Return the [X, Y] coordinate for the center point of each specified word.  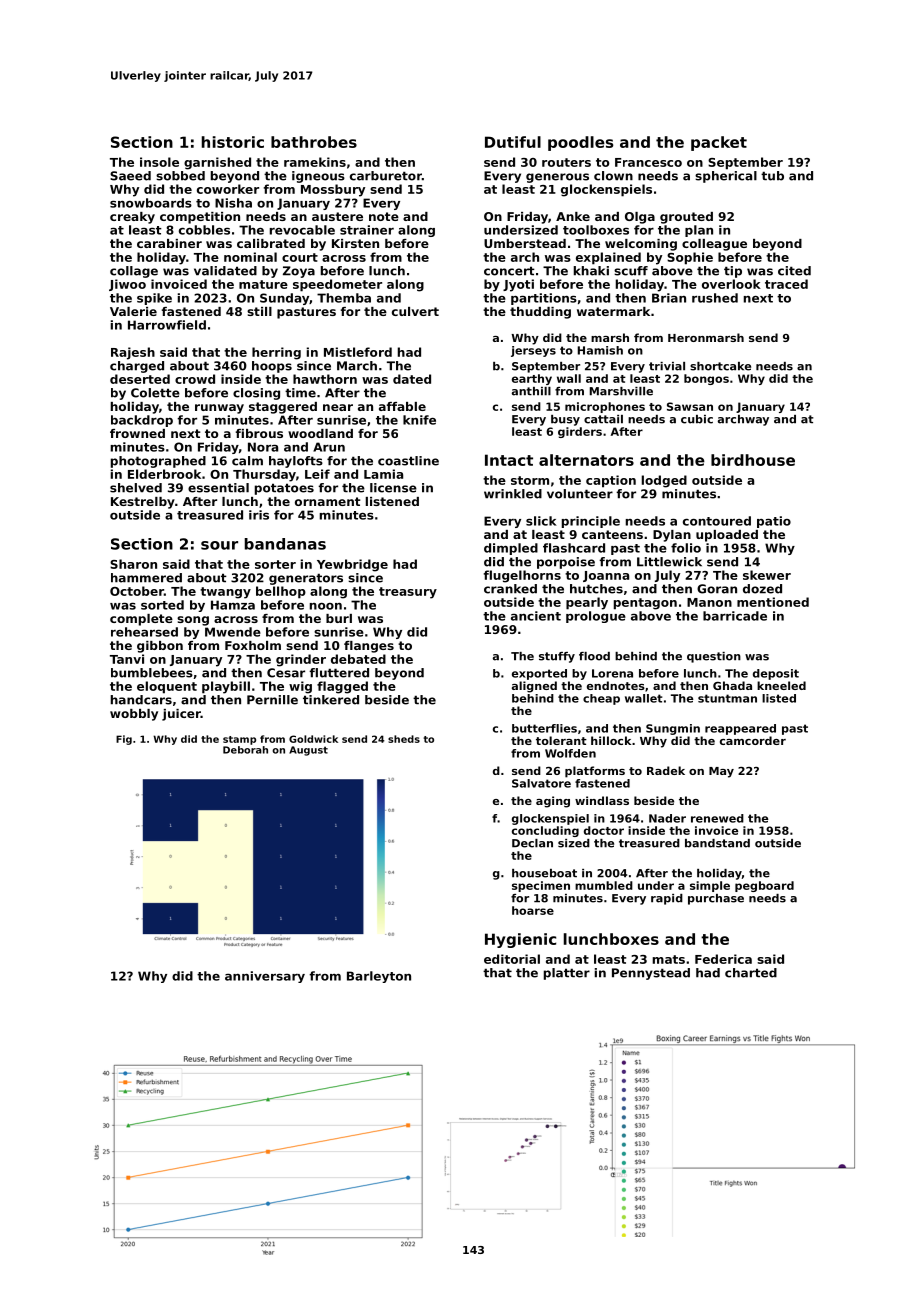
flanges [369, 647]
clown [613, 176]
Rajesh [133, 353]
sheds [404, 739]
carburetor [386, 176]
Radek [666, 770]
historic [233, 142]
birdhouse [753, 460]
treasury [408, 593]
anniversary [265, 977]
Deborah [245, 750]
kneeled [781, 685]
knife [419, 420]
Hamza [233, 605]
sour [219, 545]
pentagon [645, 604]
